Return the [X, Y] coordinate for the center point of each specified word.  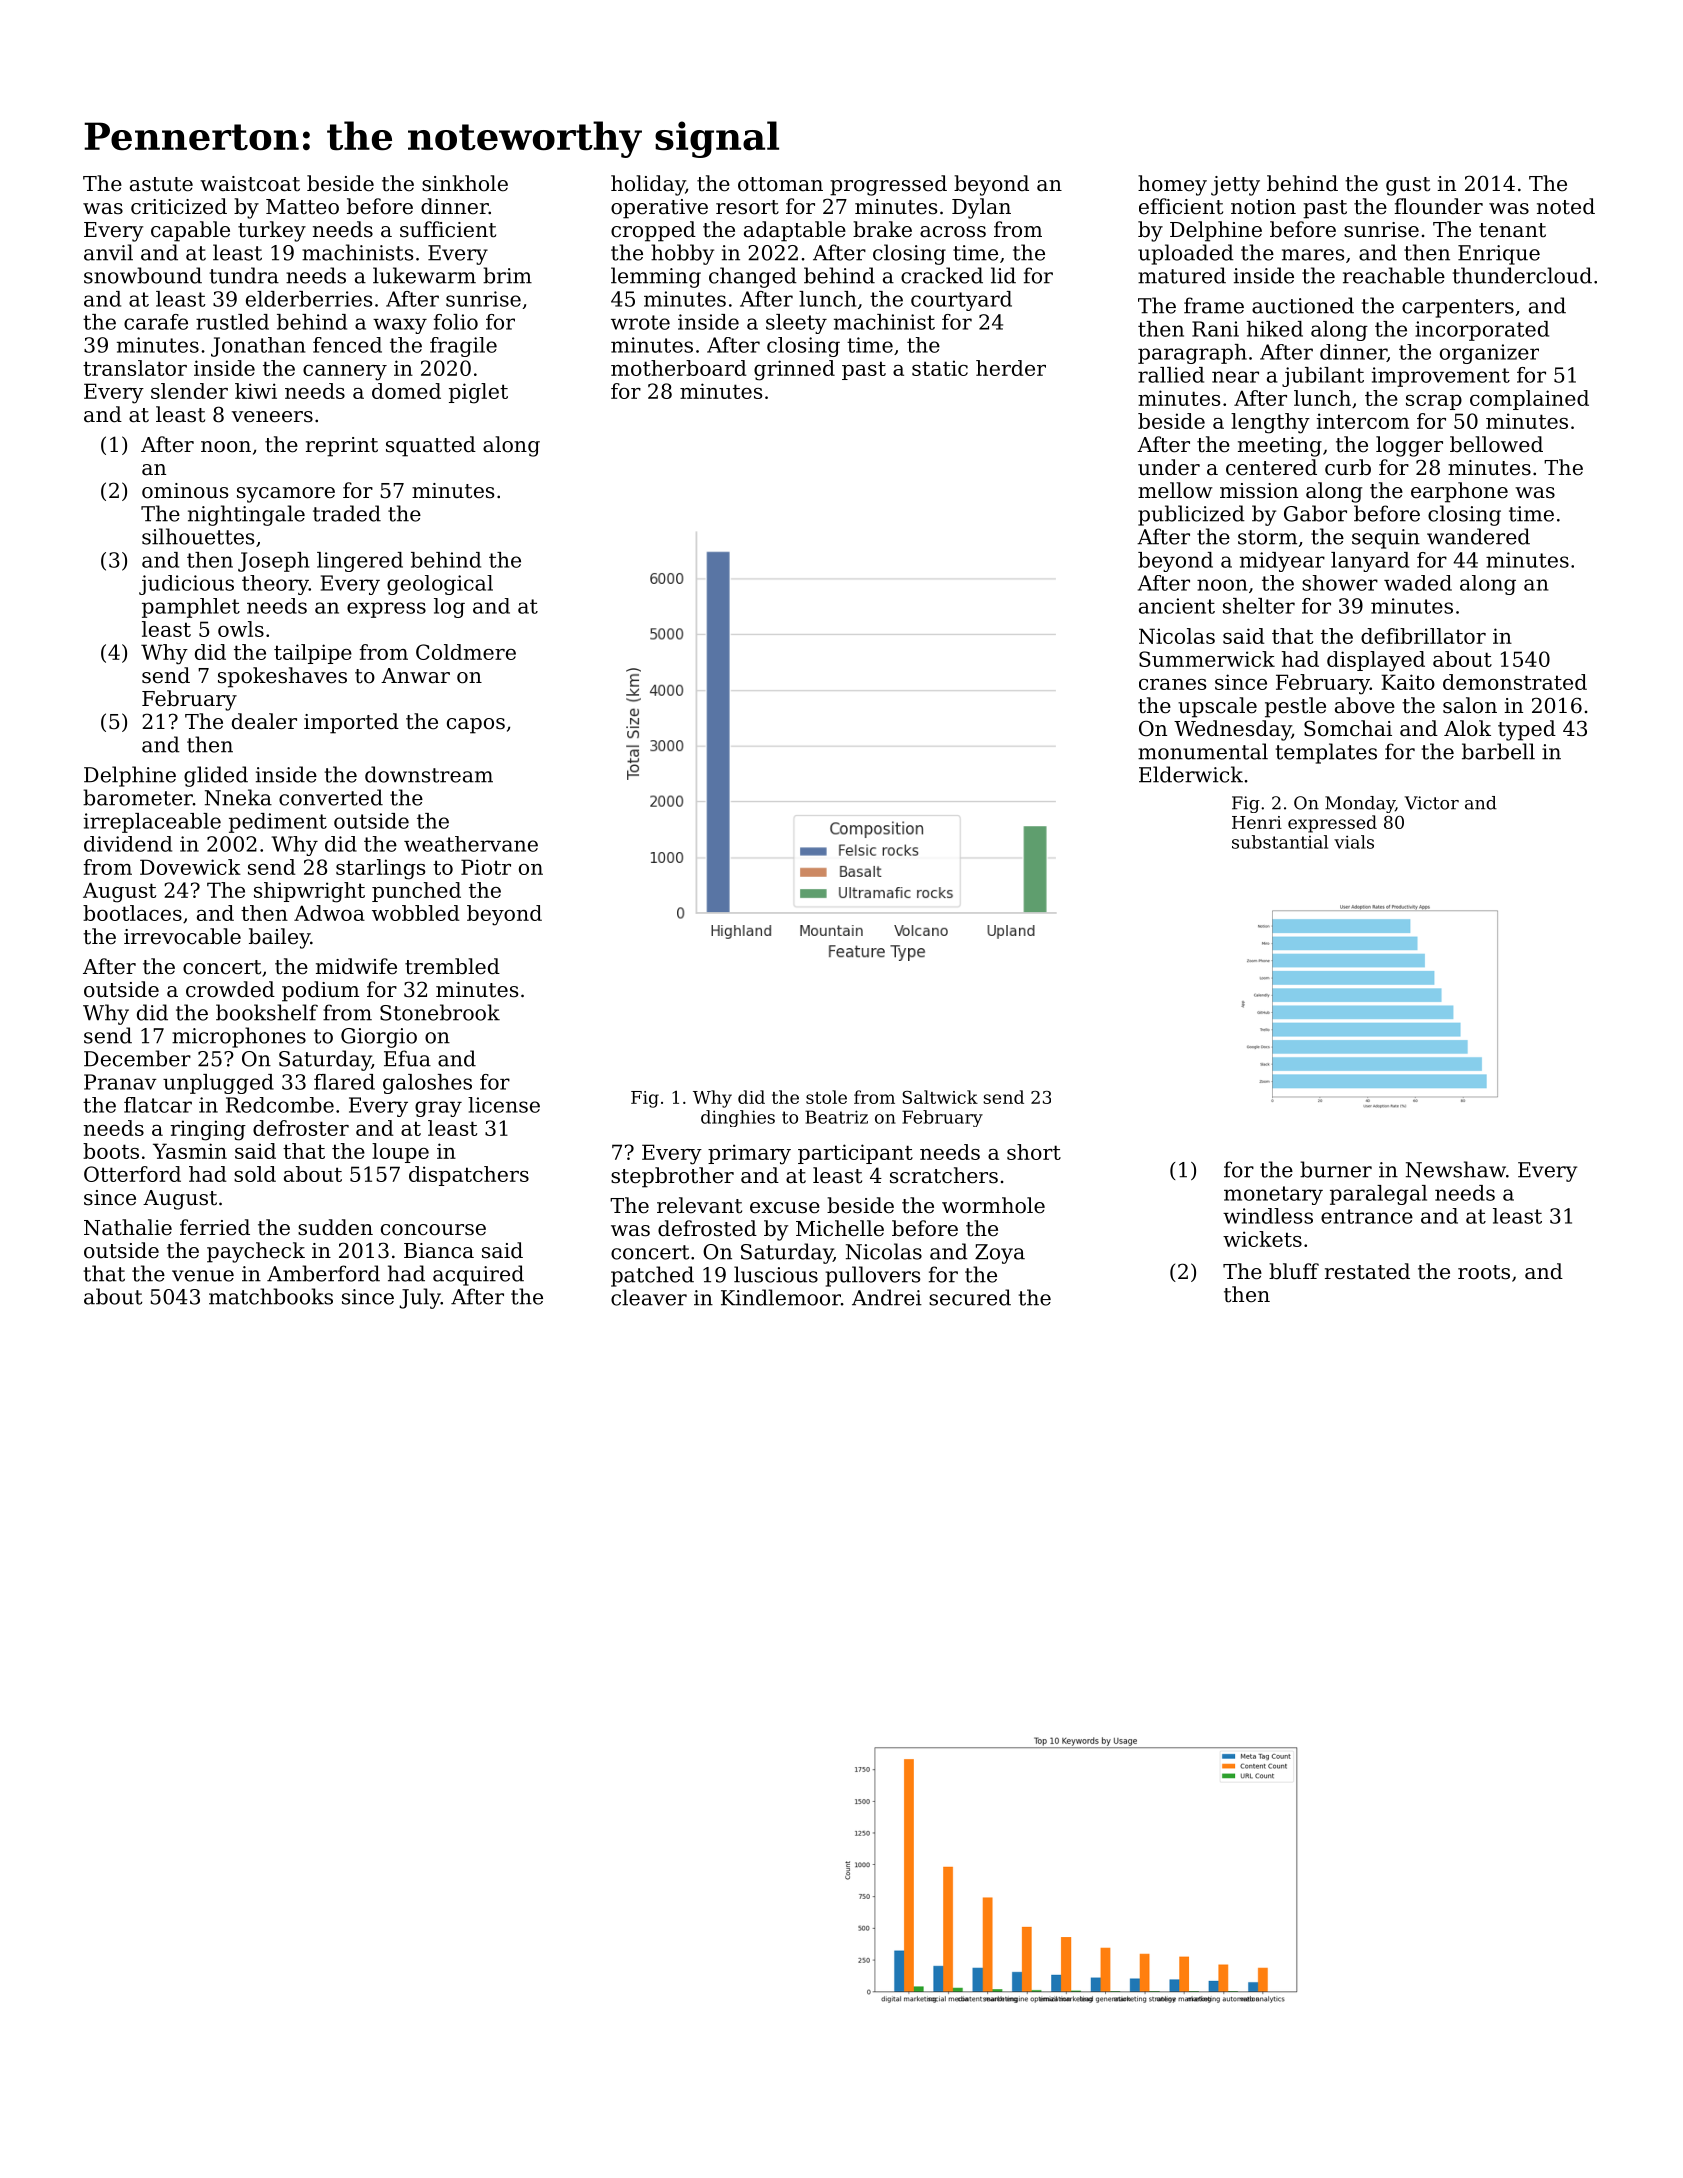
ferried [215, 1227]
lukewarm [424, 275]
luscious [776, 1274]
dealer [264, 721]
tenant [1512, 230]
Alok [1467, 728]
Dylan [981, 208]
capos [476, 726]
